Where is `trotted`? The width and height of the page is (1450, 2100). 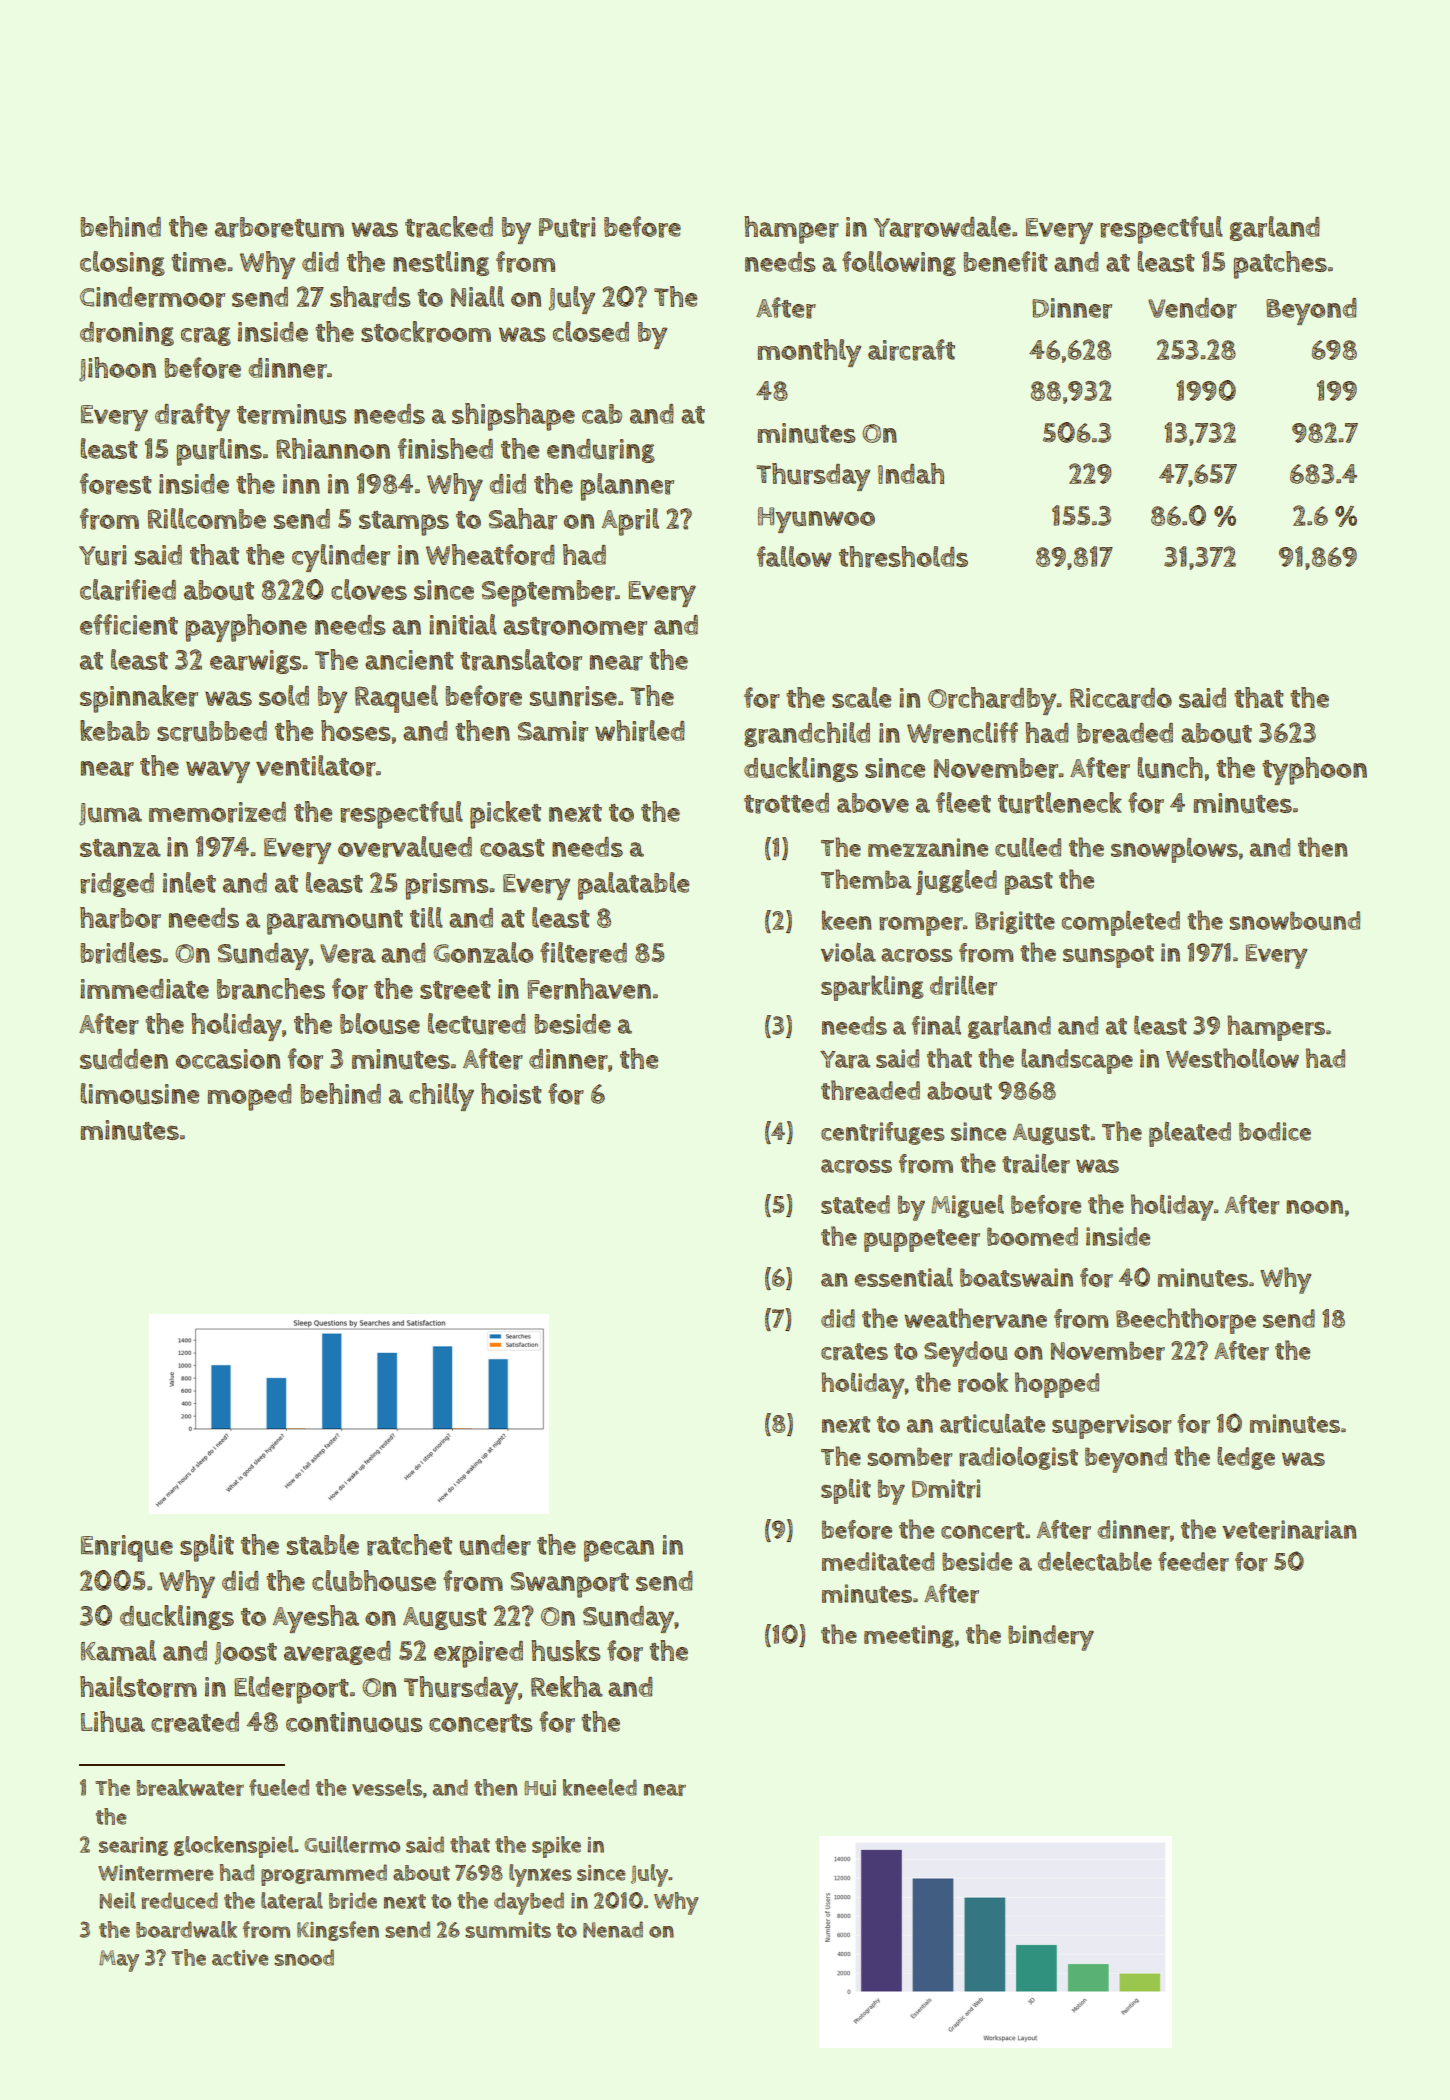
trotted is located at coordinates (786, 803).
